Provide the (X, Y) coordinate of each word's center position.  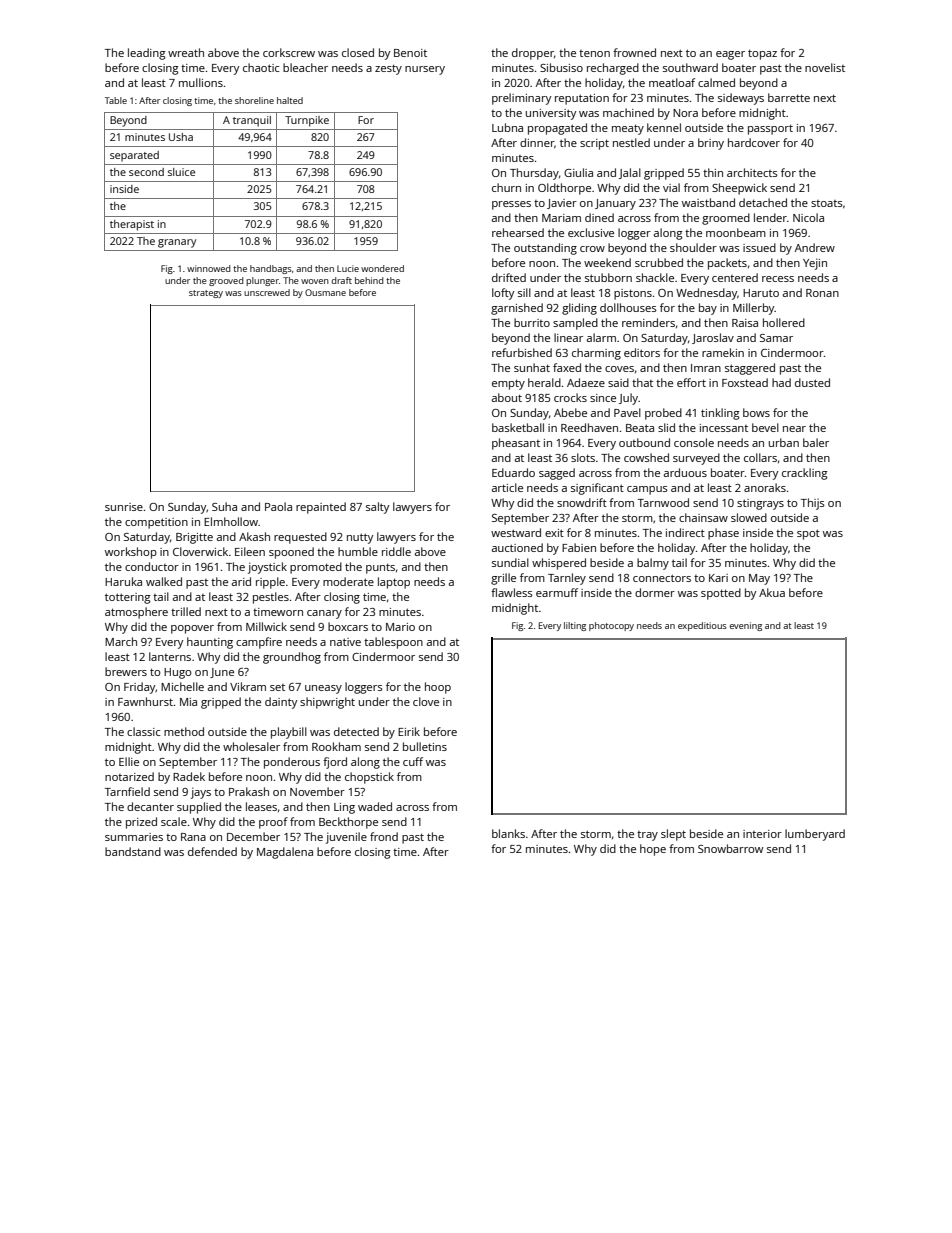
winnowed (208, 268)
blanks (508, 833)
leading (146, 54)
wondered (382, 268)
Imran (706, 368)
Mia (188, 702)
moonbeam (736, 232)
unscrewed (267, 292)
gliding (579, 309)
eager (730, 55)
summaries (134, 837)
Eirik (409, 731)
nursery (425, 70)
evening (746, 626)
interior (762, 834)
